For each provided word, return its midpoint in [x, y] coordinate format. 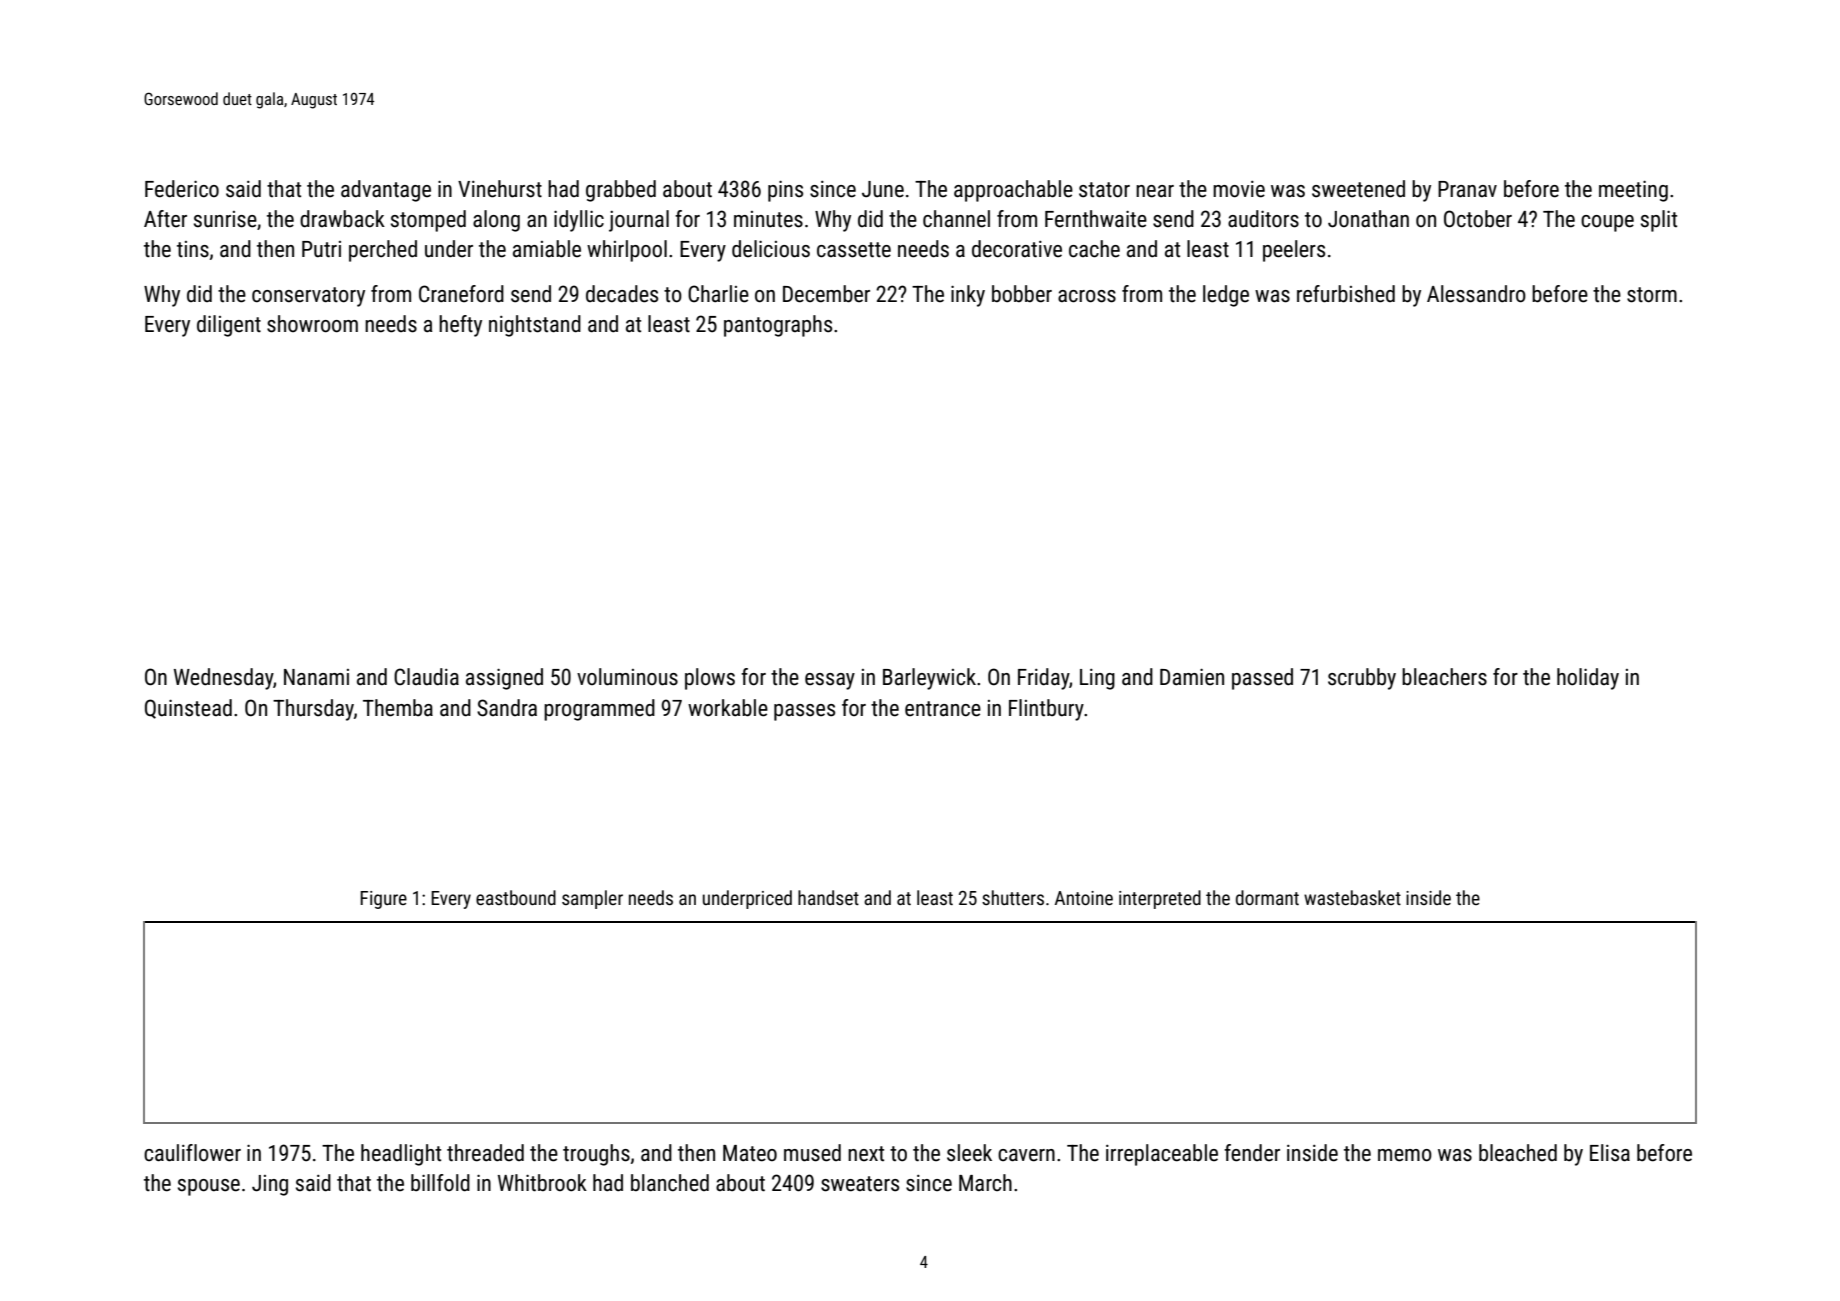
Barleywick [929, 679]
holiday [1588, 679]
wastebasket [1352, 897]
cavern [1026, 1155]
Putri [321, 249]
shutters [1013, 897]
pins [785, 191]
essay [830, 681]
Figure [383, 900]
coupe [1607, 223]
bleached [1518, 1153]
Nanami [316, 677]
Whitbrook [542, 1183]
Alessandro [1476, 294]
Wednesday [223, 679]
